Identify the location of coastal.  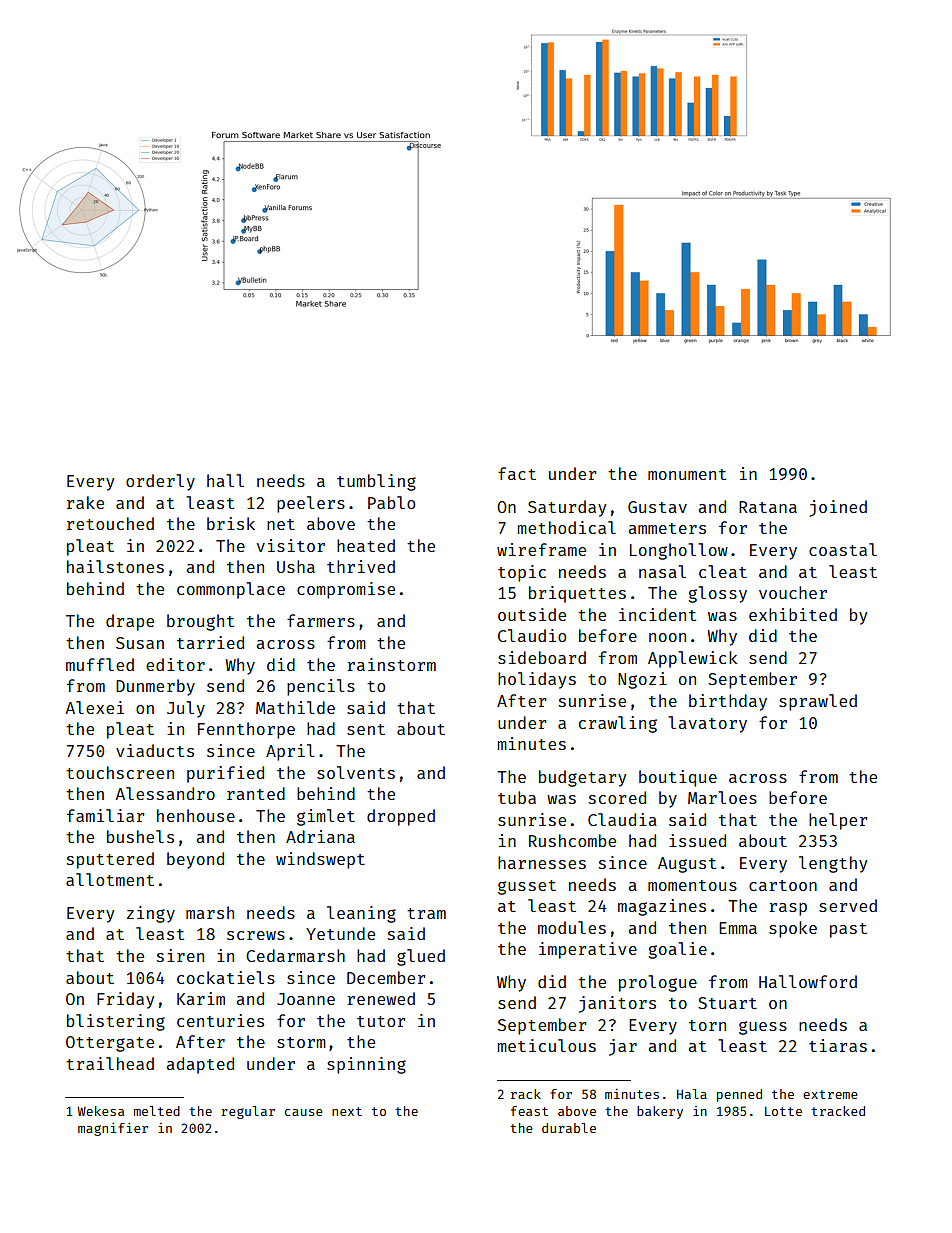
(843, 549).
